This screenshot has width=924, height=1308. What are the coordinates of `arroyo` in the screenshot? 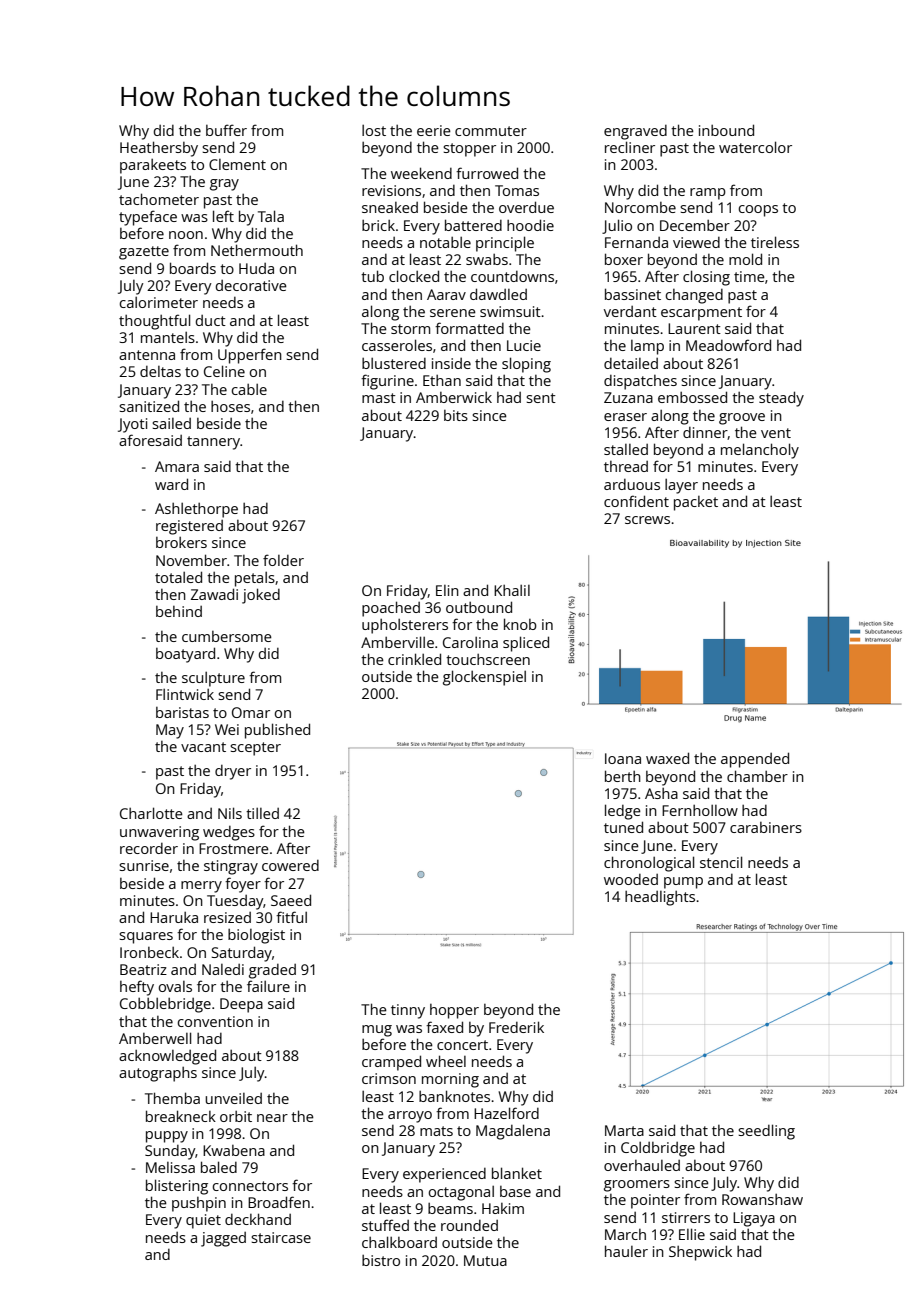 It's located at (410, 1117).
